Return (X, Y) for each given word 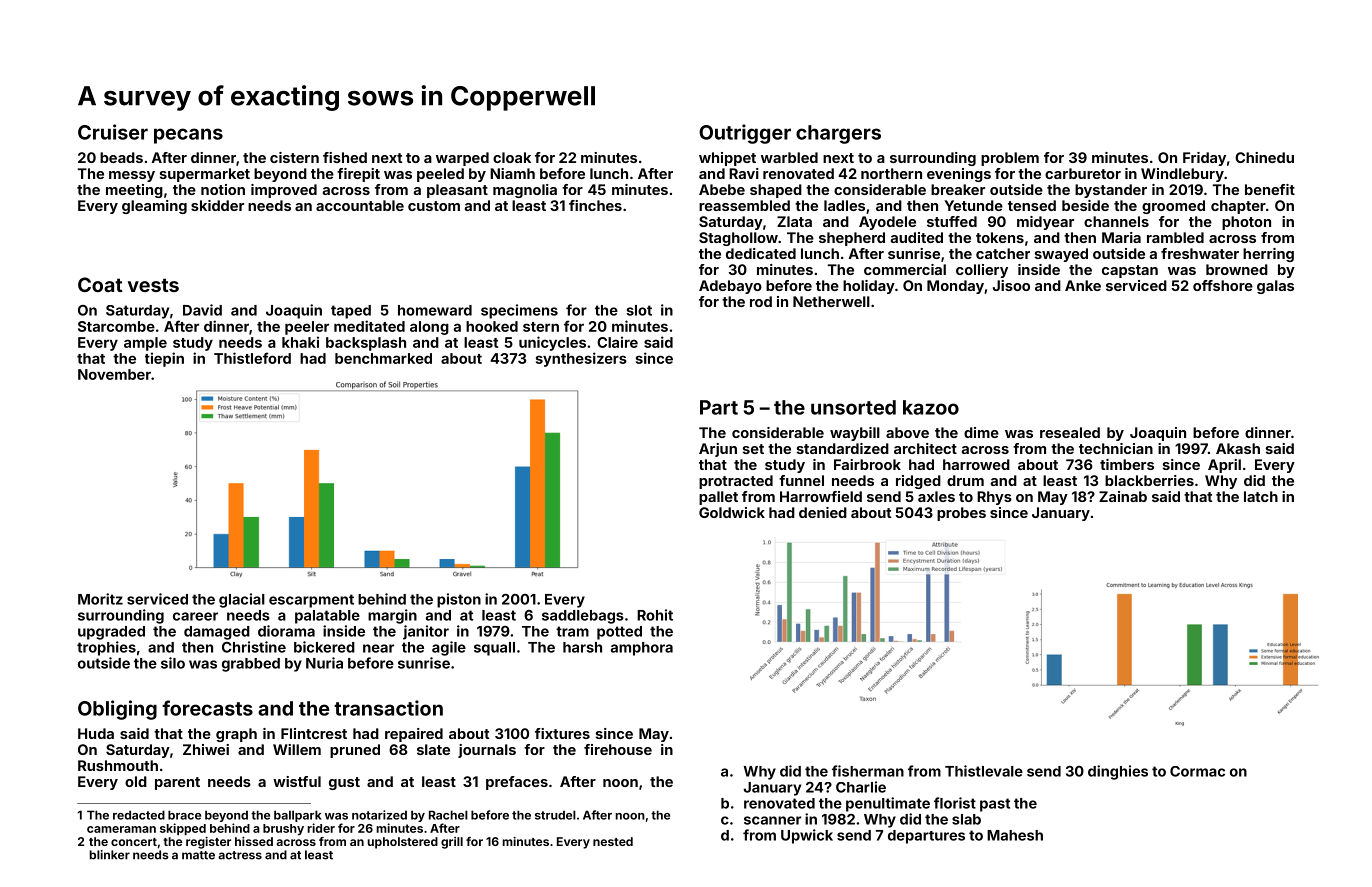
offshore (1223, 285)
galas (1275, 287)
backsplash (366, 344)
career (195, 616)
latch (1261, 496)
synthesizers (581, 359)
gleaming (154, 207)
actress (240, 855)
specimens (519, 311)
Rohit (655, 615)
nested (613, 841)
